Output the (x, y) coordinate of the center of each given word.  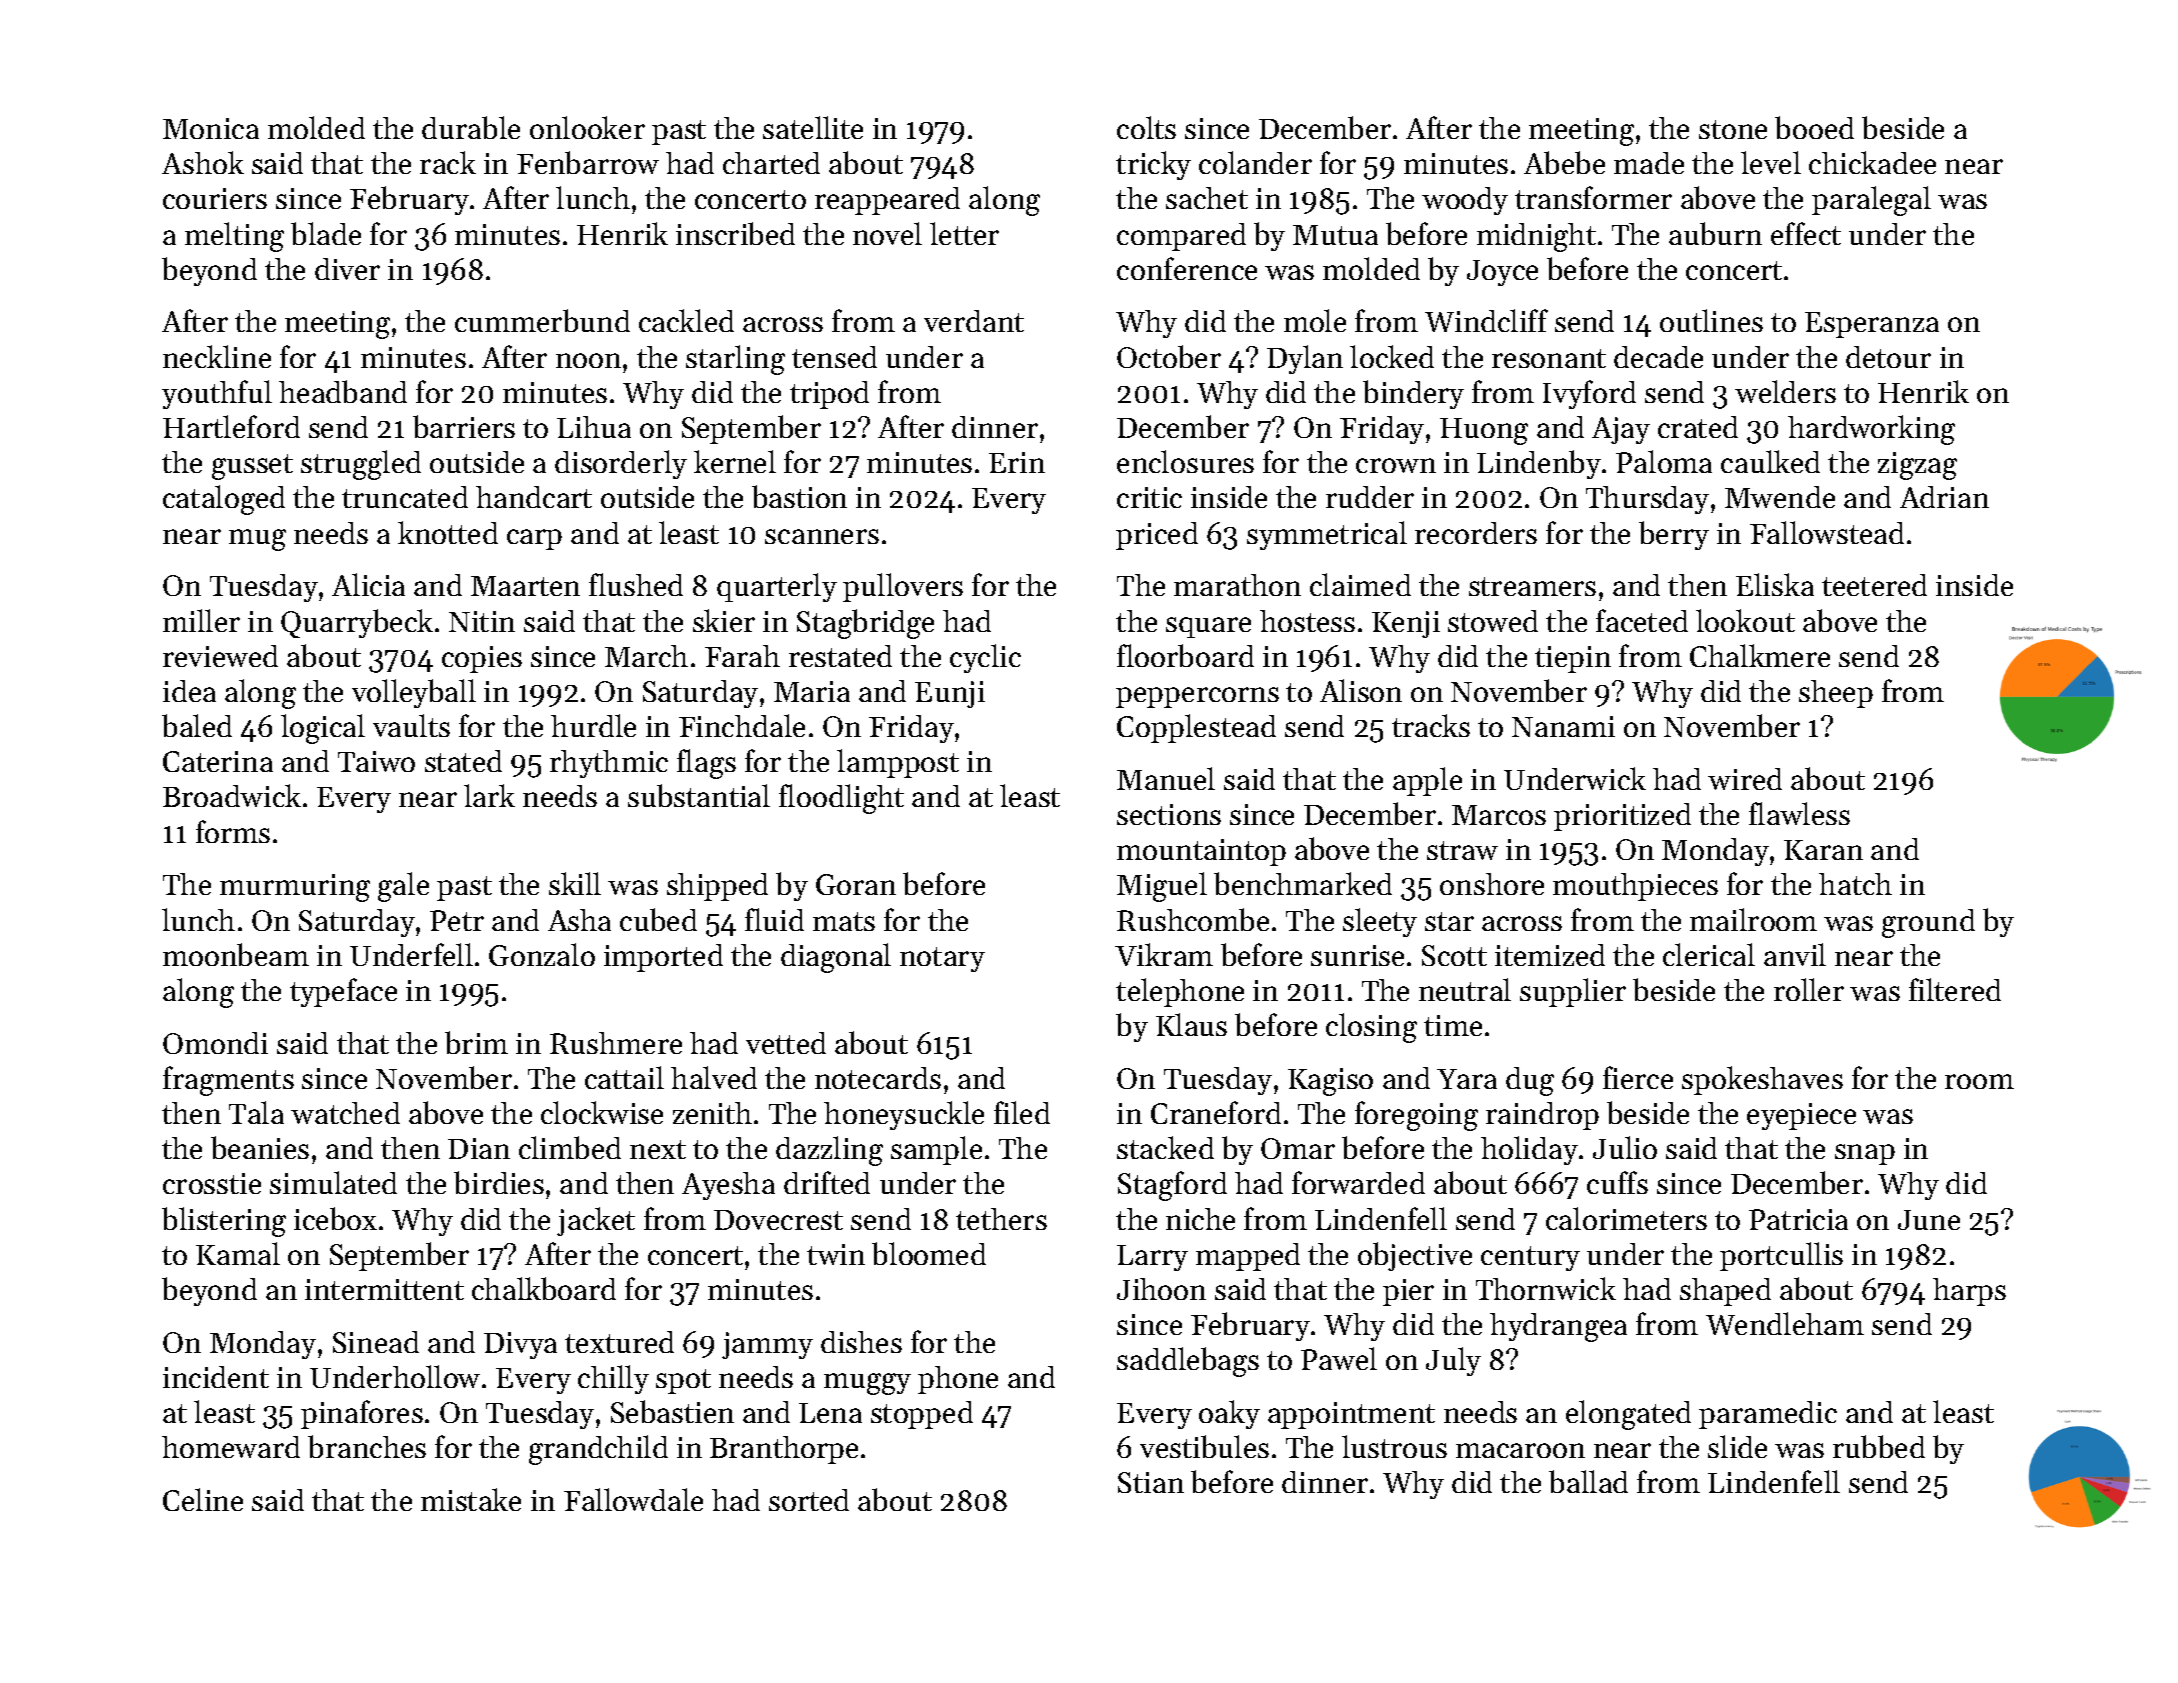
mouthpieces (1635, 887)
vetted (786, 1043)
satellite (813, 127)
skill (575, 883)
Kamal (238, 1253)
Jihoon (1161, 1289)
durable (471, 127)
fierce (1638, 1077)
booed (1814, 127)
